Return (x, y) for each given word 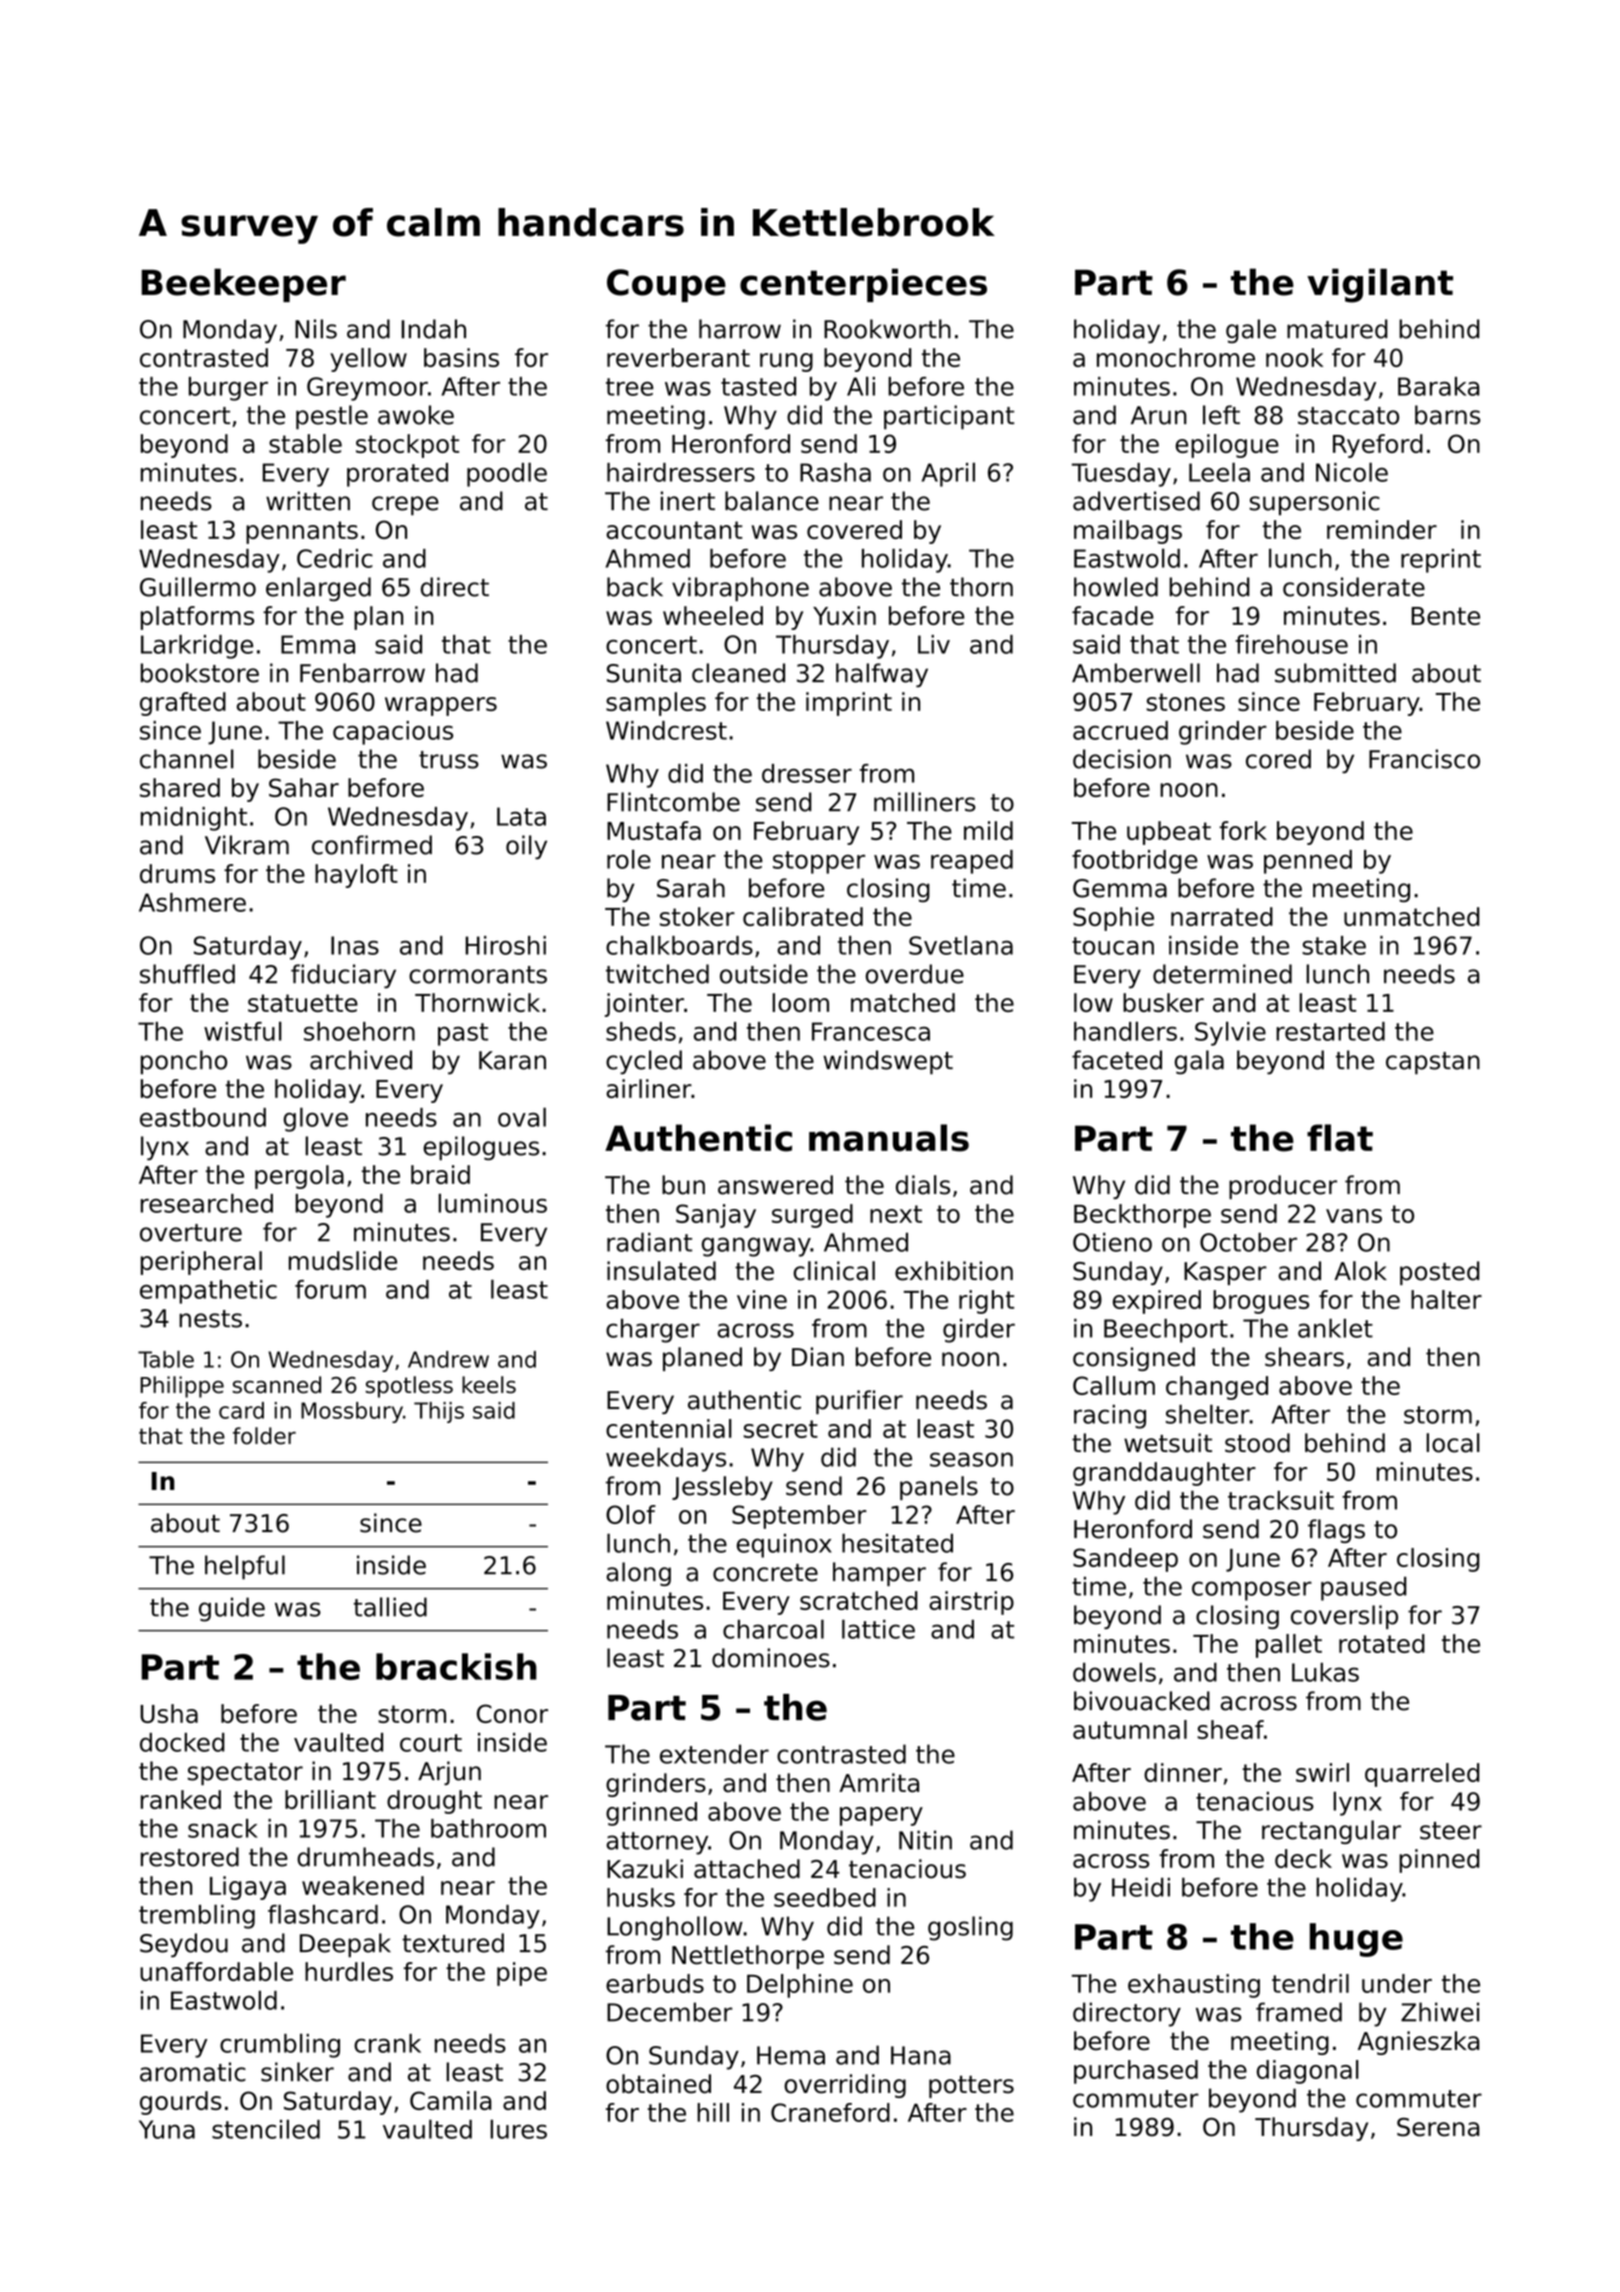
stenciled (266, 2129)
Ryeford (1378, 446)
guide (232, 1609)
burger (228, 389)
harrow (740, 329)
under (1397, 1983)
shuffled (187, 974)
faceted (1117, 1060)
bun (683, 1185)
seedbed (825, 1897)
